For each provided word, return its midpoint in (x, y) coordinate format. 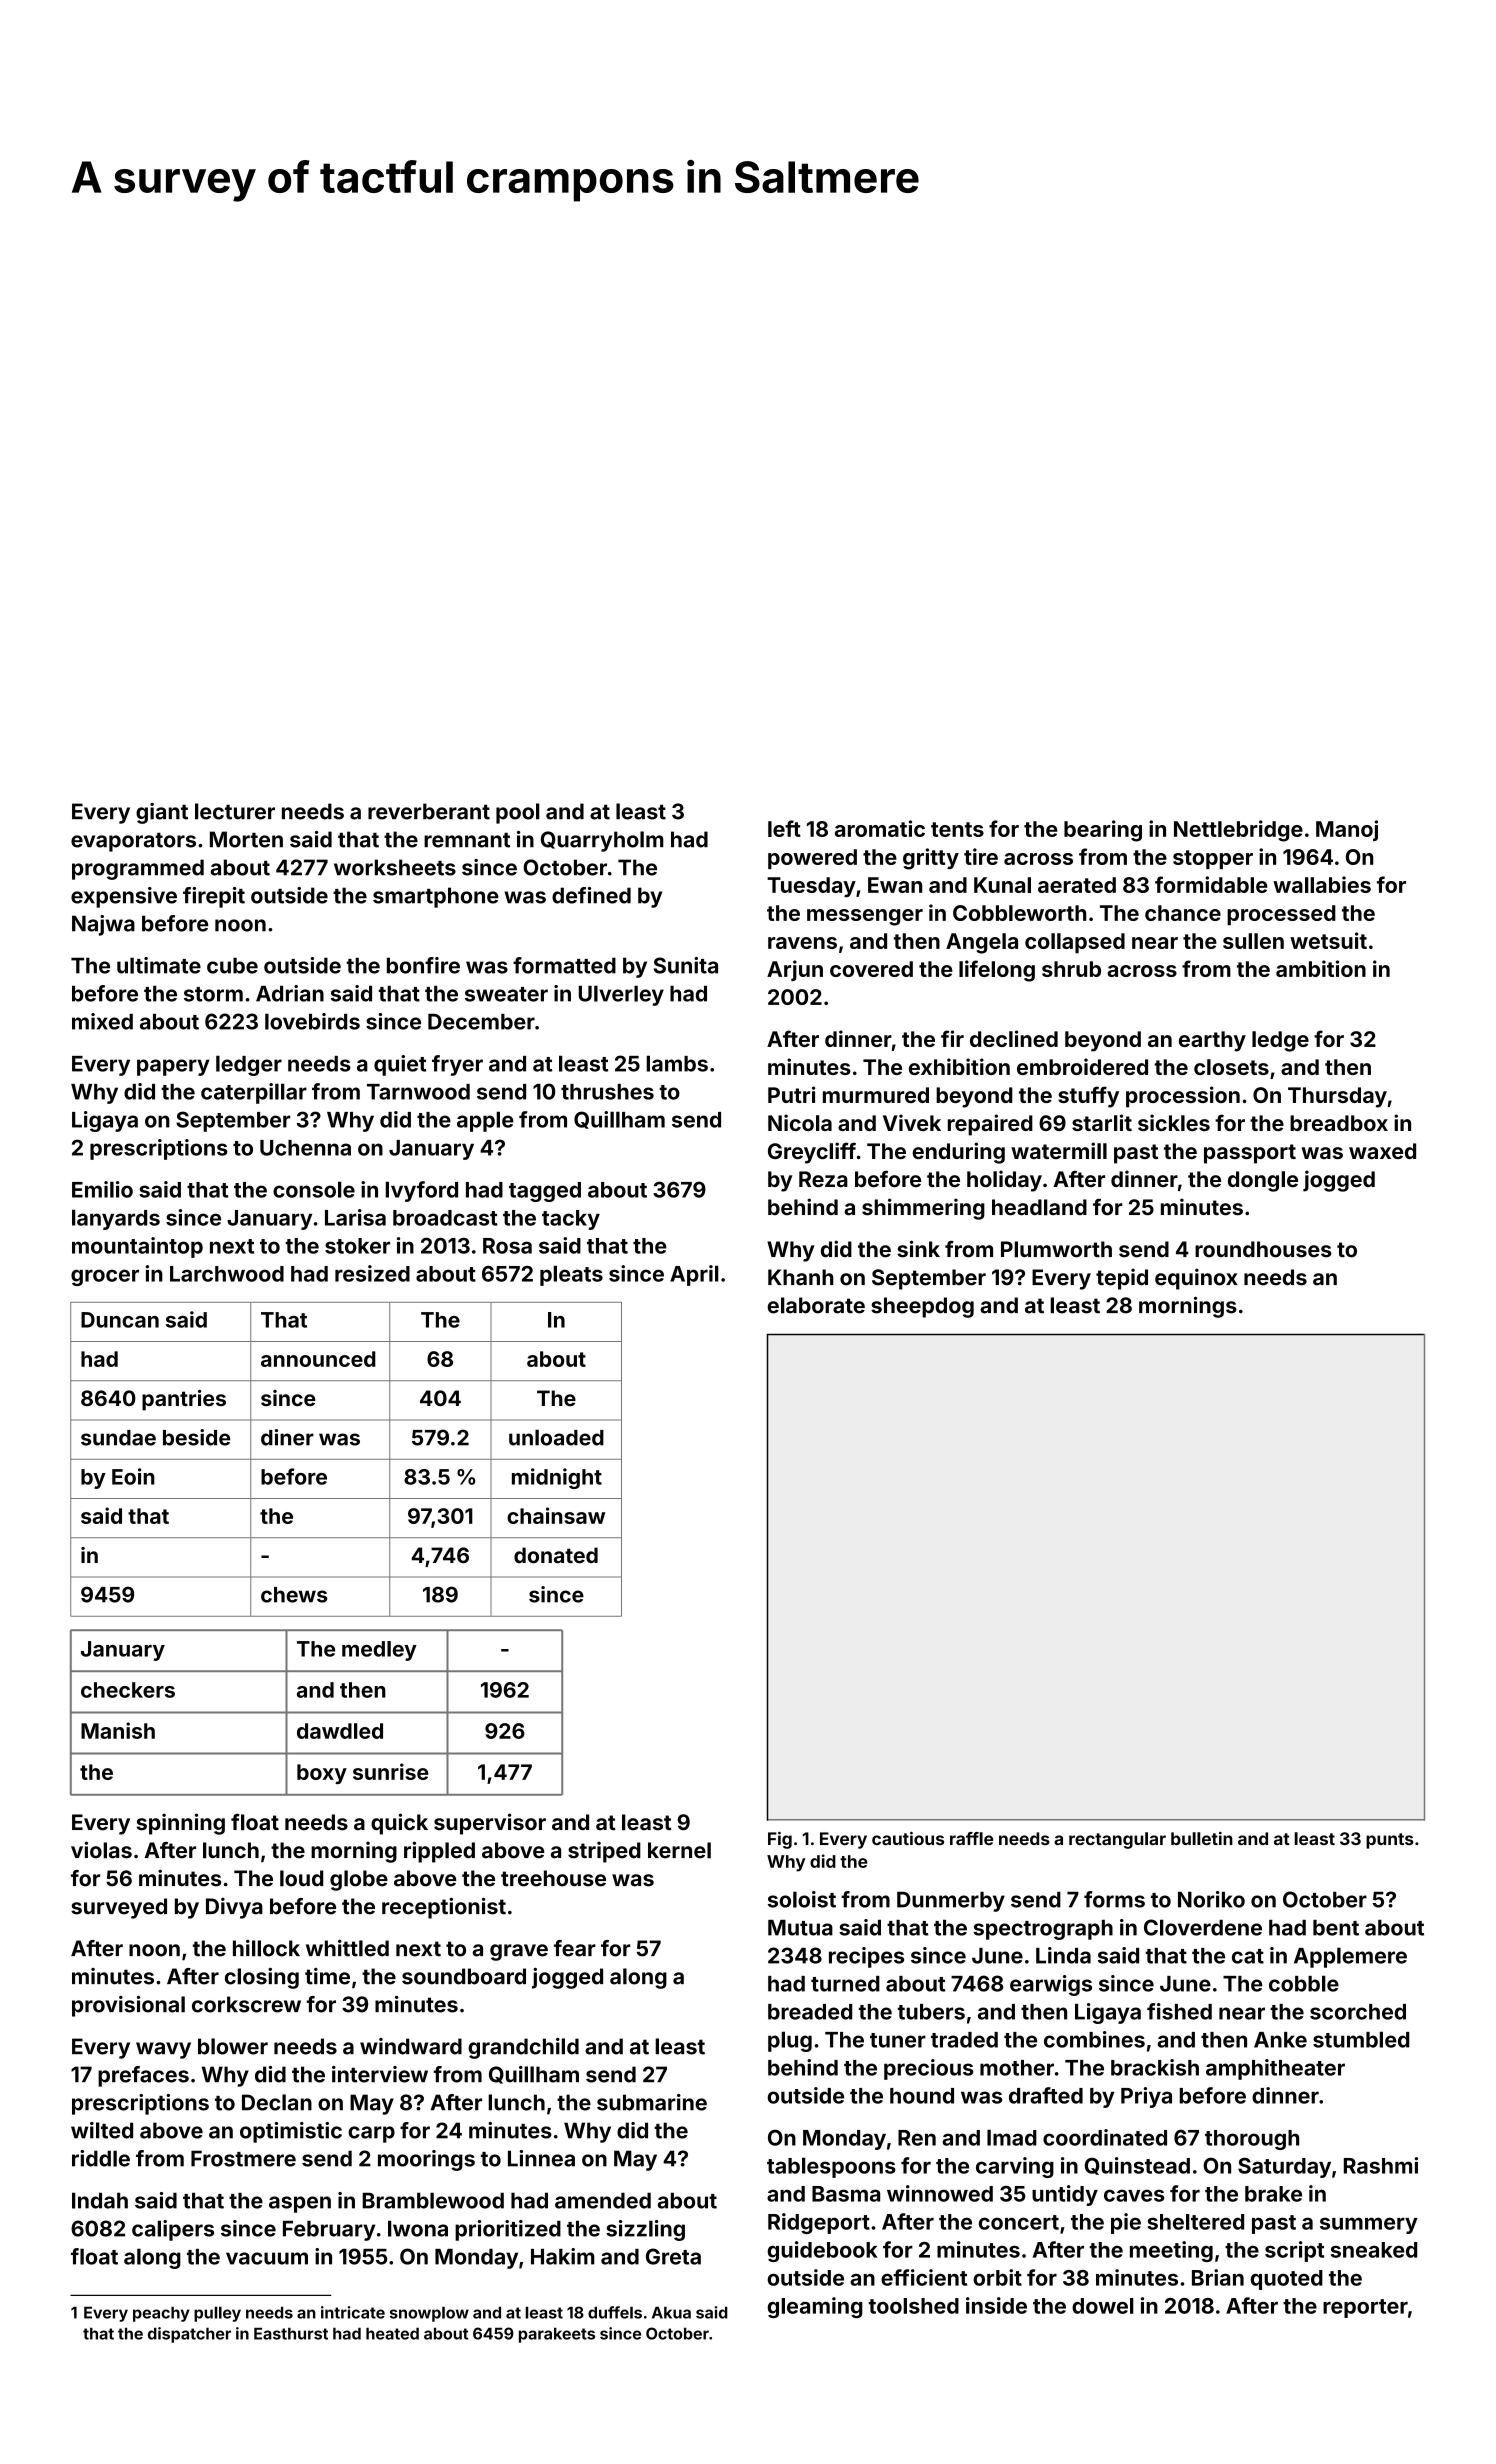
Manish (118, 1730)
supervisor (490, 1824)
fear (575, 1948)
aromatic (880, 828)
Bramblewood (433, 2200)
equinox (1196, 1279)
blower (233, 2046)
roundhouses (1263, 1249)
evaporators (133, 842)
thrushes (607, 1092)
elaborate (816, 1305)
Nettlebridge (1238, 831)
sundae (118, 1438)
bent (1336, 1928)
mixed (102, 1021)
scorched (1358, 2012)
